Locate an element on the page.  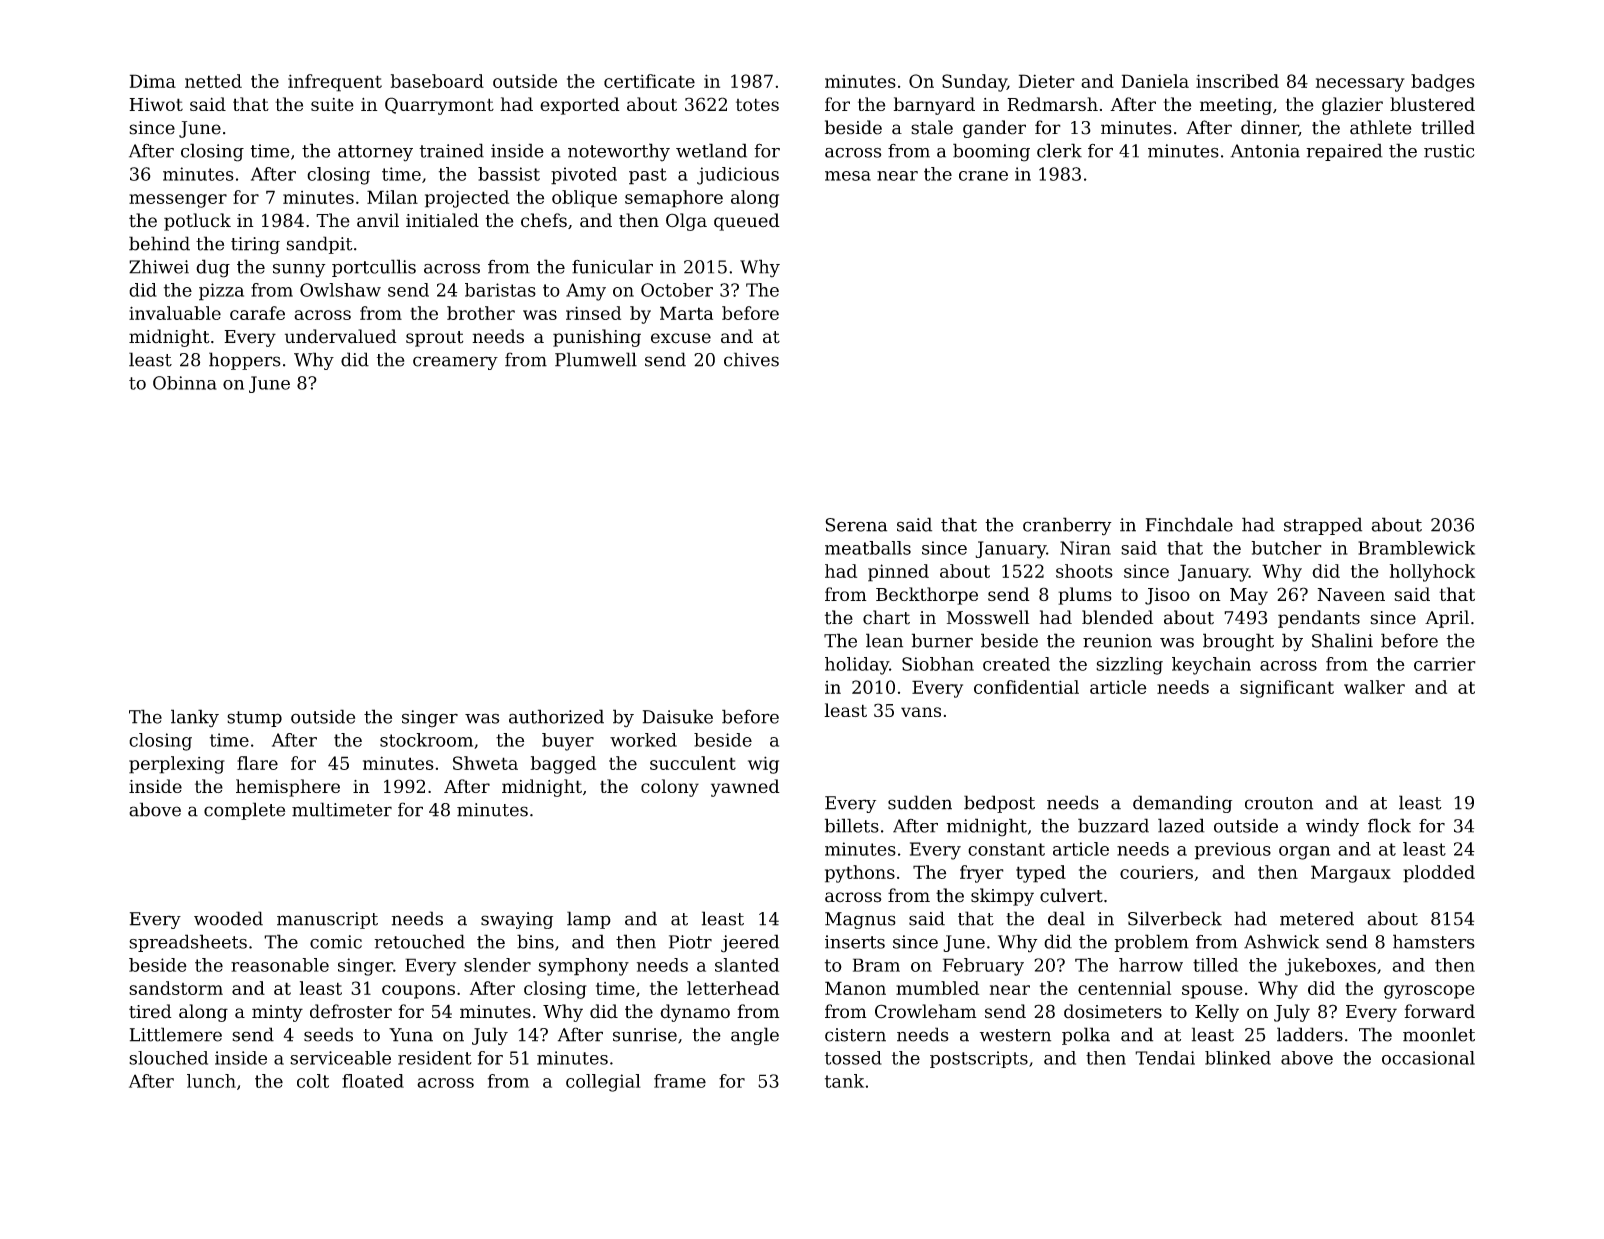
hollyhock is located at coordinates (1432, 573).
